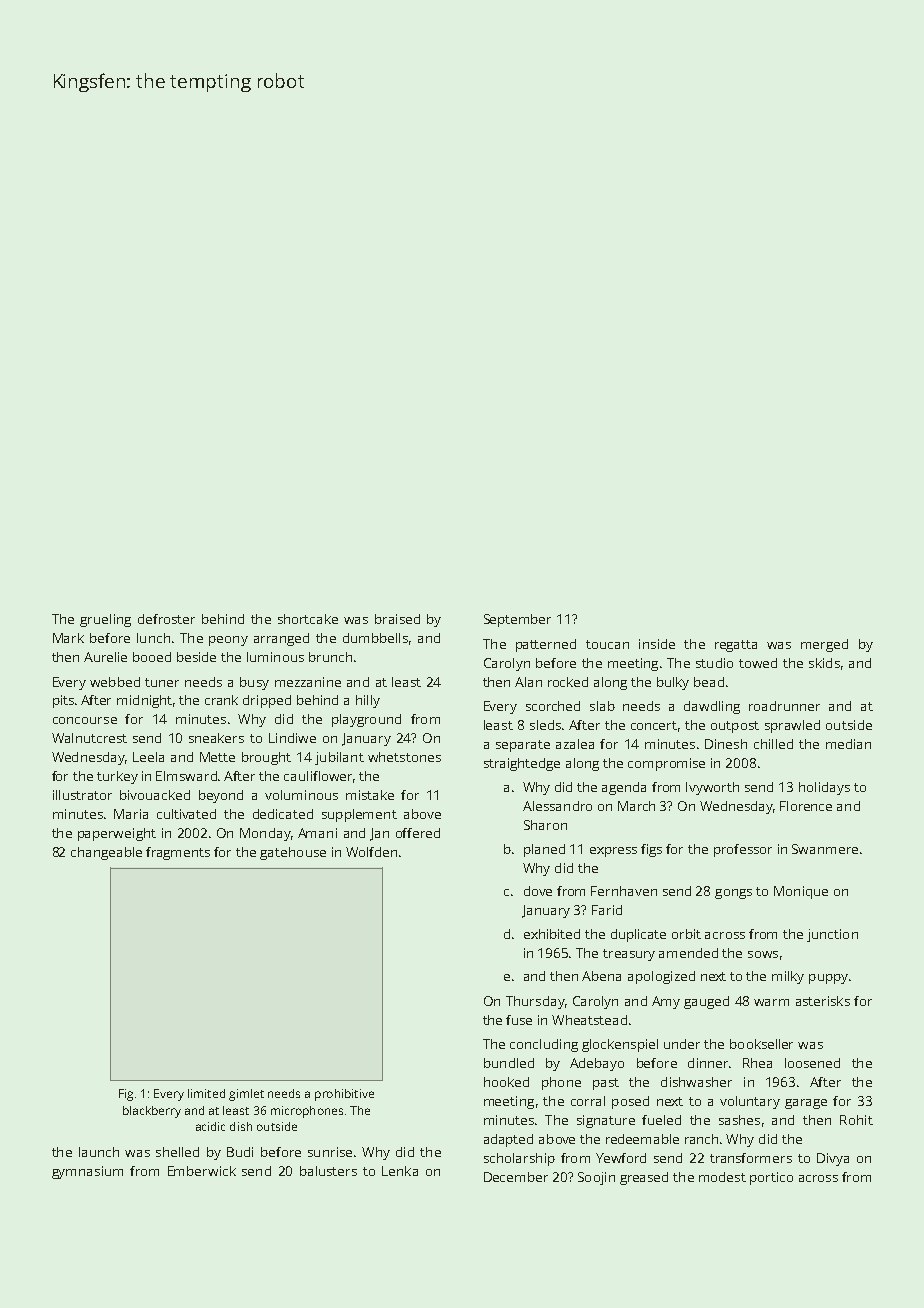 The image size is (924, 1308). What do you see at coordinates (206, 1093) in the image?
I see `limited` at bounding box center [206, 1093].
